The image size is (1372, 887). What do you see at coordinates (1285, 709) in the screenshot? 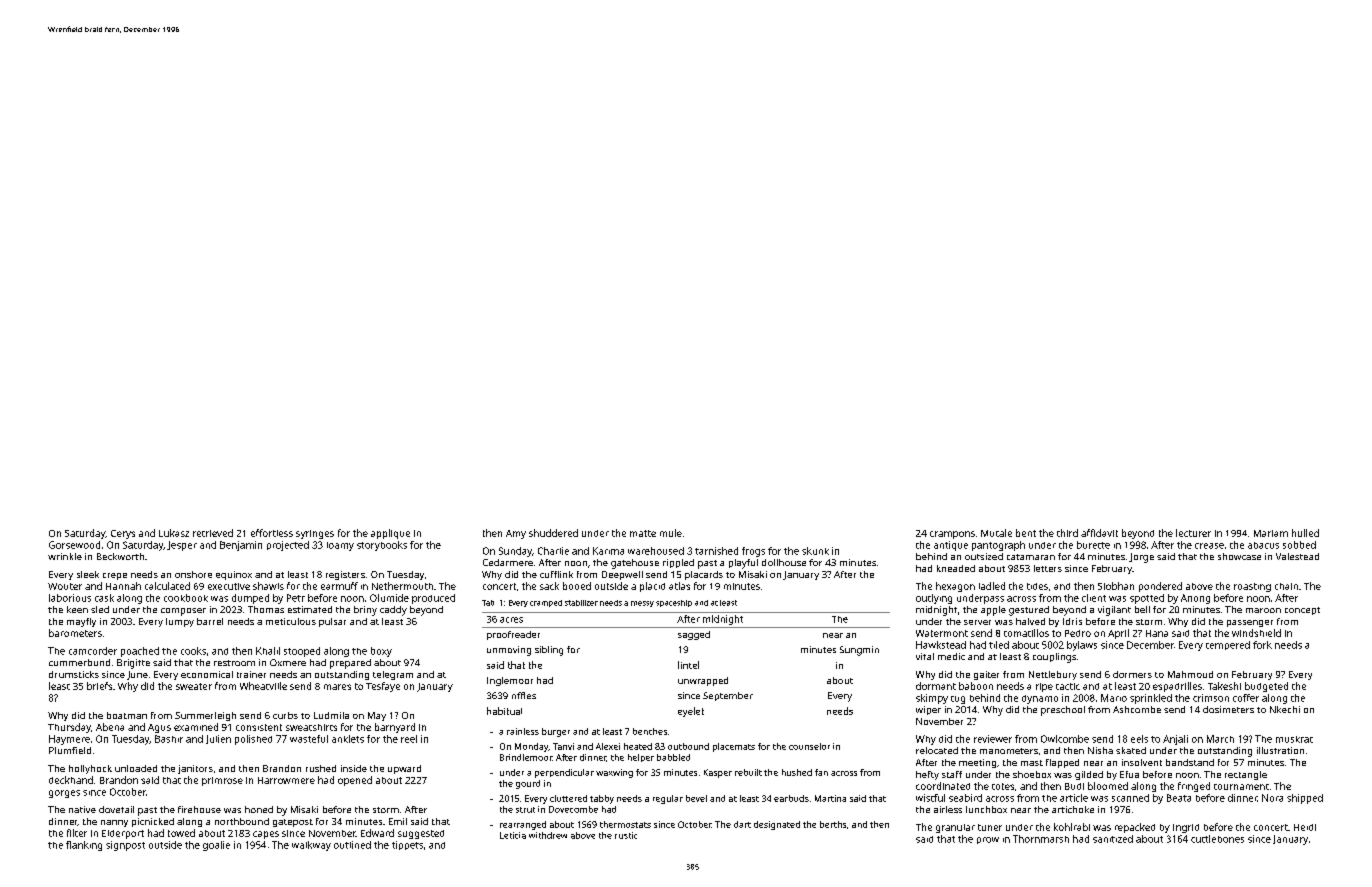
I see `Nkechi` at bounding box center [1285, 709].
